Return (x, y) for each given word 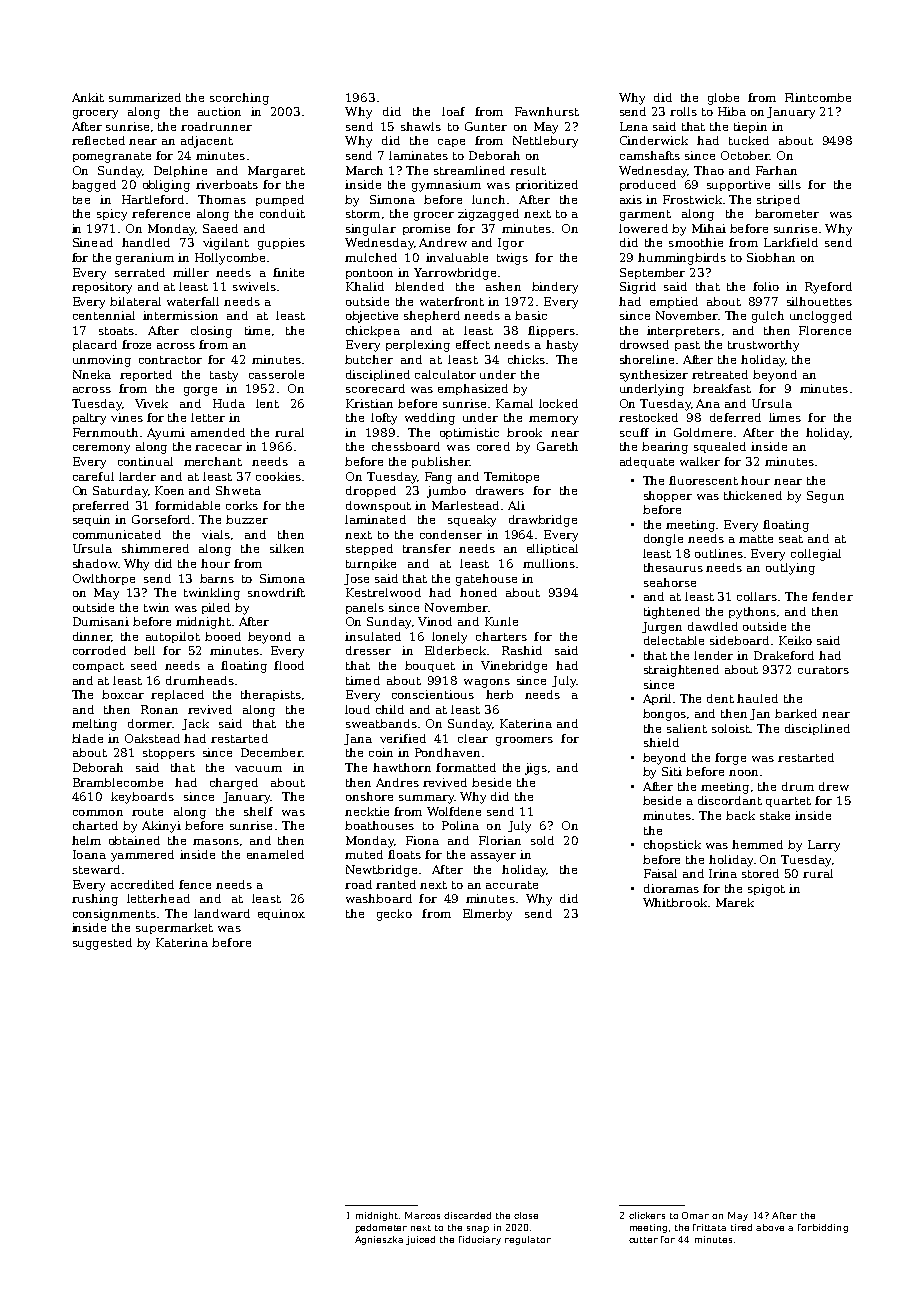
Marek (735, 902)
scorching (239, 99)
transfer (427, 548)
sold (542, 840)
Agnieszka (379, 1240)
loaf (453, 111)
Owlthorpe (104, 579)
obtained (134, 840)
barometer (787, 213)
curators (823, 670)
